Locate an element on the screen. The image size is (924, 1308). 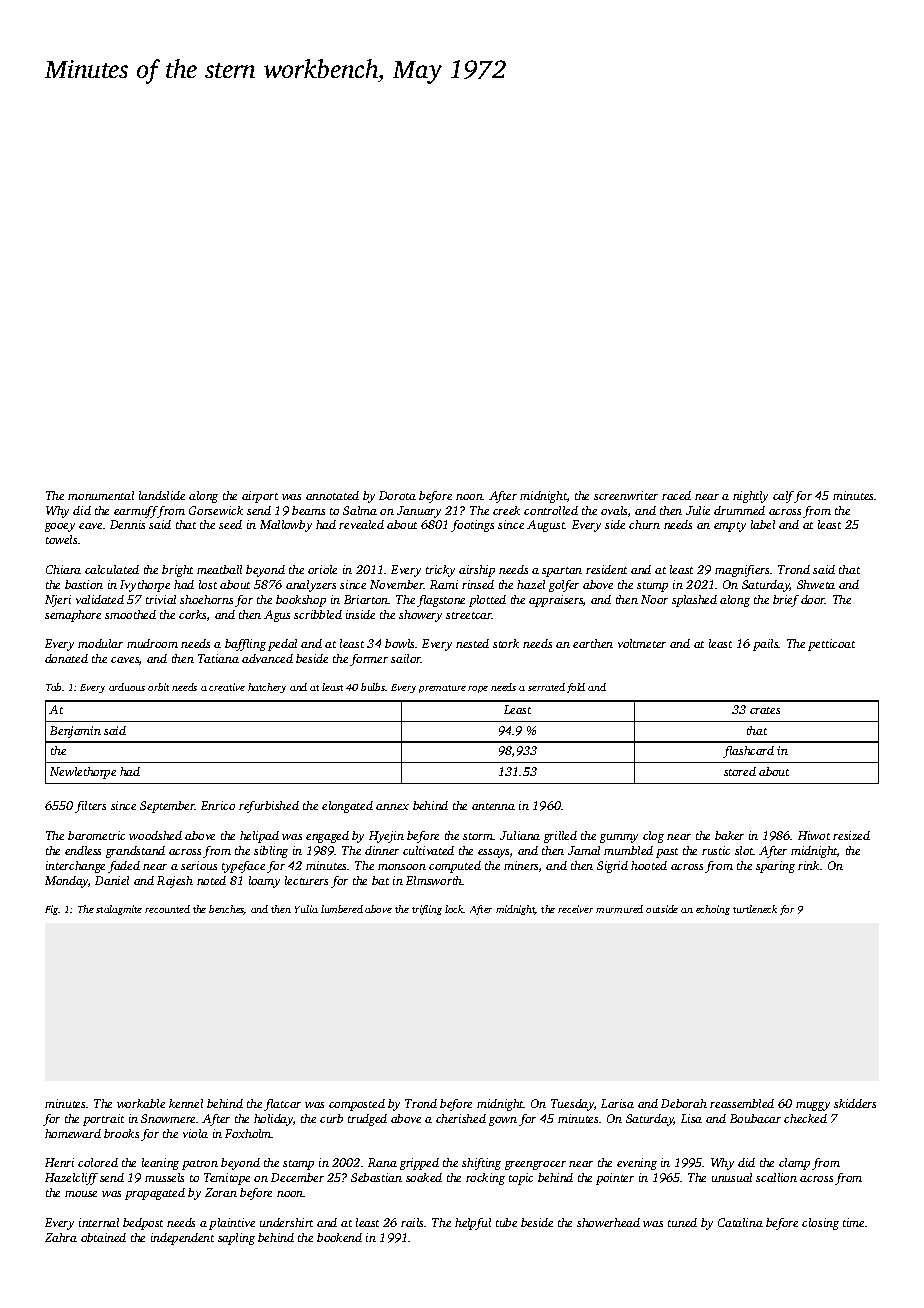
Chiara is located at coordinates (63, 569).
